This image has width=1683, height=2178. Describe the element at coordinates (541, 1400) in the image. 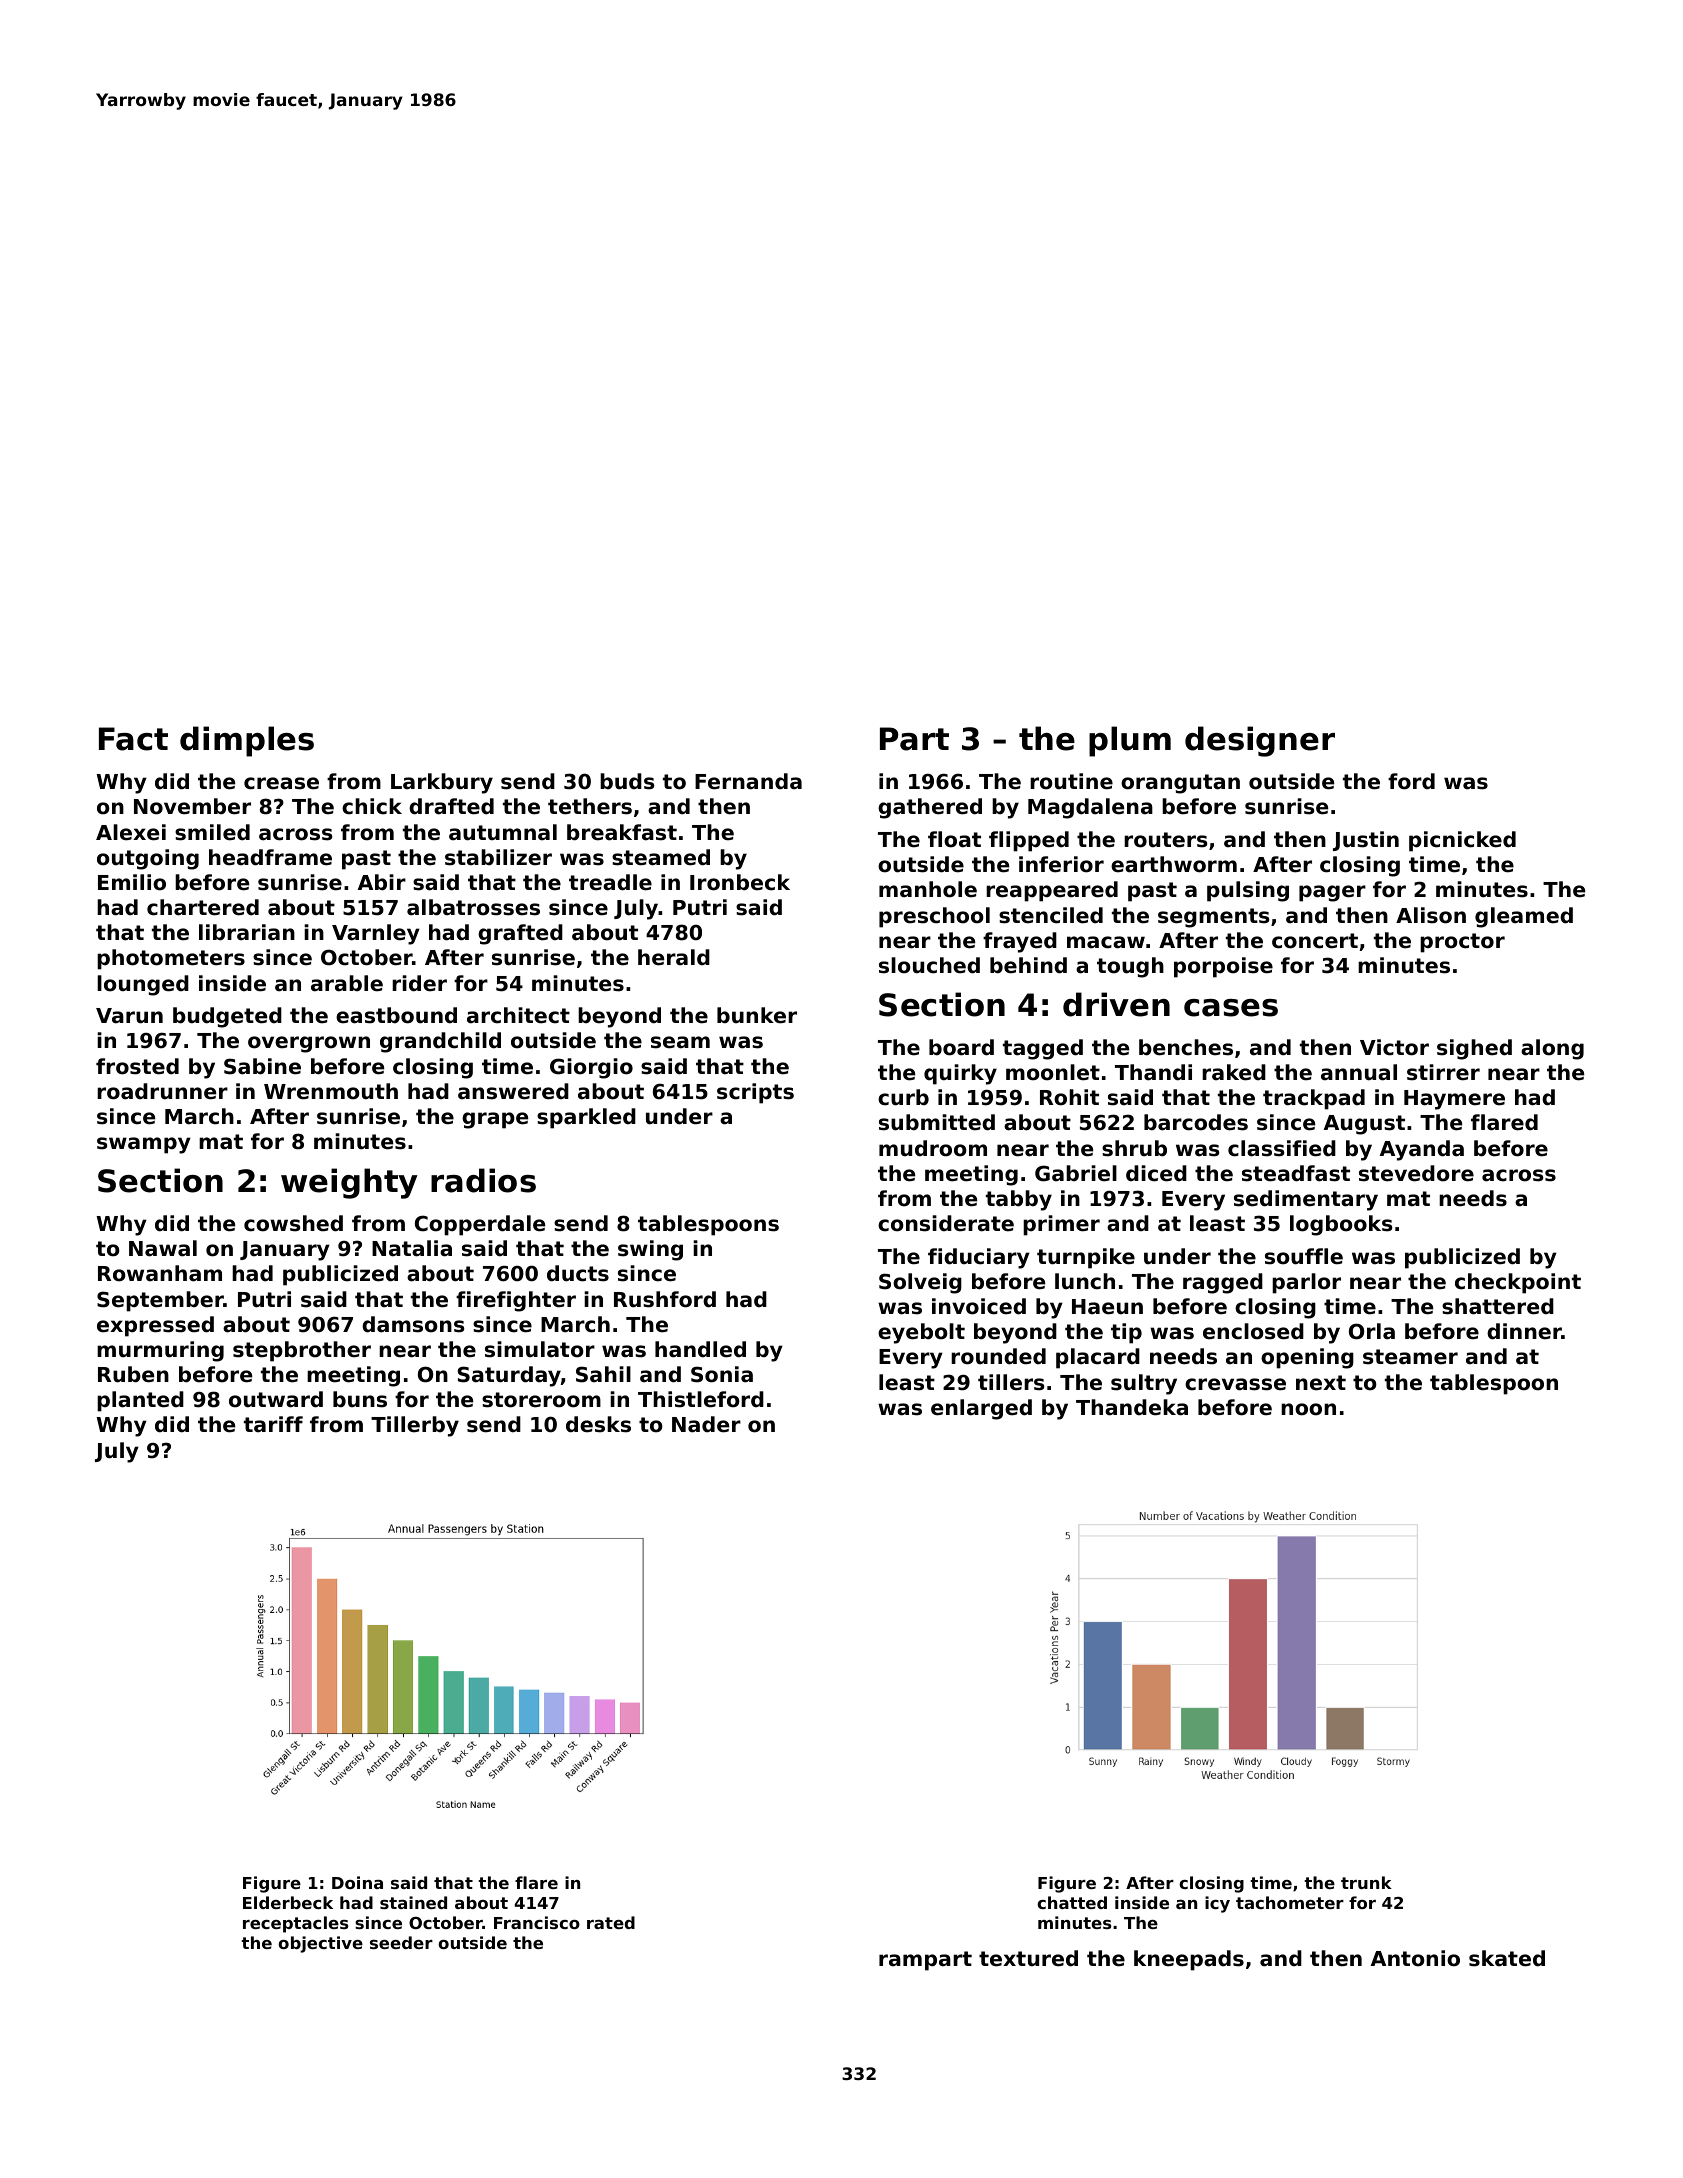

I see `storeroom` at that location.
